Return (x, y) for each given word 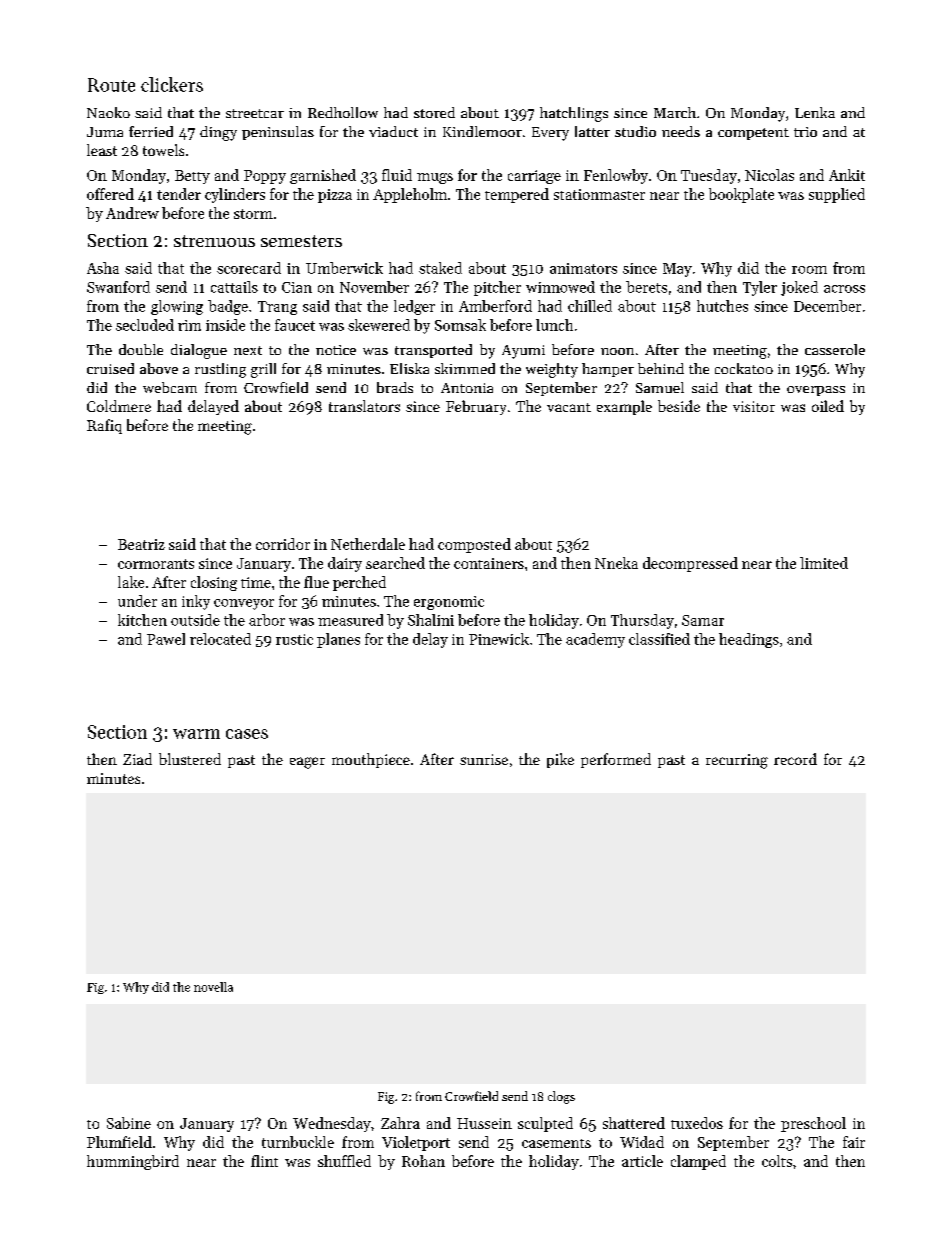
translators (364, 406)
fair (854, 1142)
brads (395, 387)
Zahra (400, 1123)
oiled (828, 406)
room (809, 270)
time (256, 582)
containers (489, 563)
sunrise (484, 759)
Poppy (265, 177)
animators (583, 268)
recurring (737, 761)
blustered (190, 759)
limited (824, 563)
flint (264, 1161)
